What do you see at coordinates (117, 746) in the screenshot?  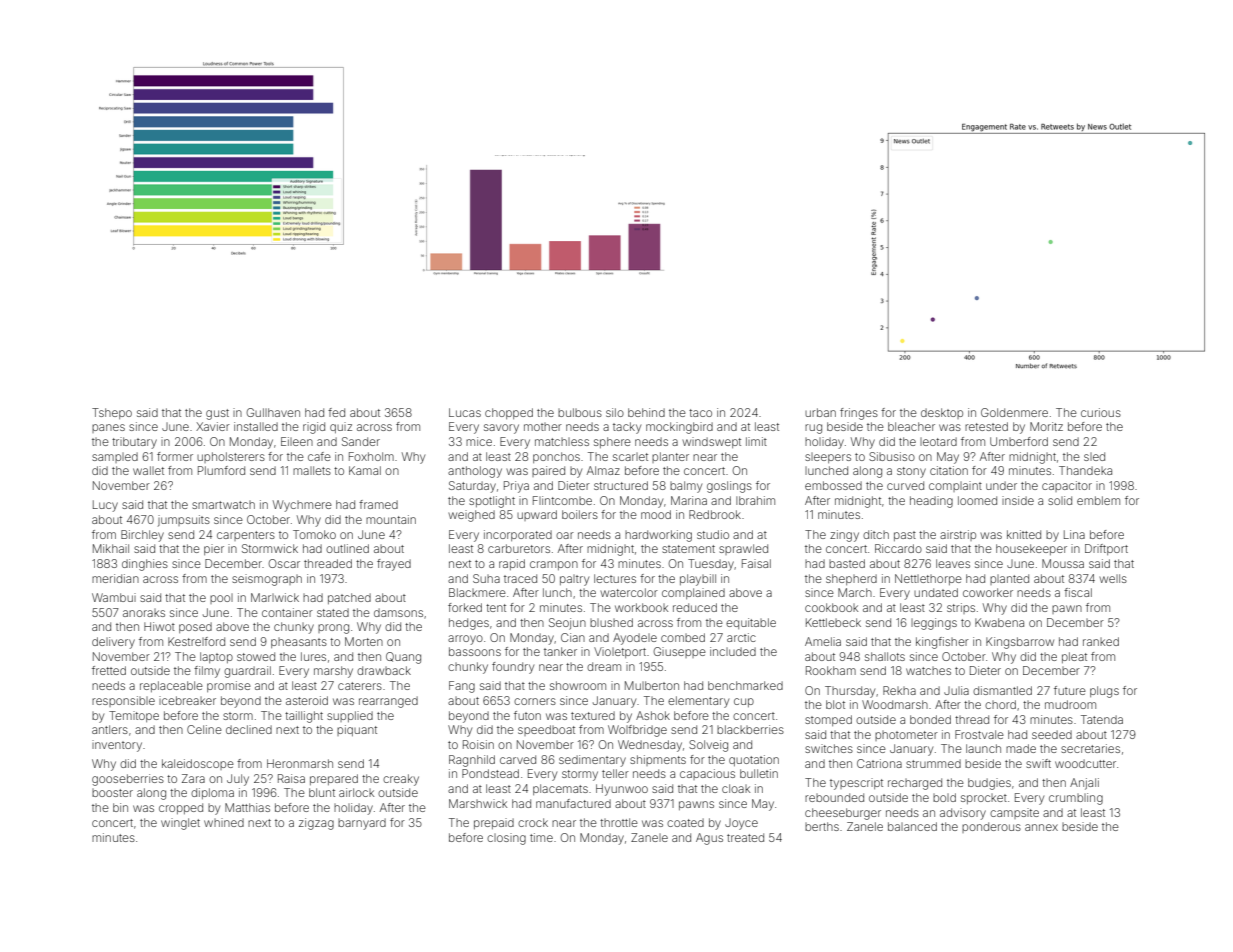 I see `inventory` at bounding box center [117, 746].
